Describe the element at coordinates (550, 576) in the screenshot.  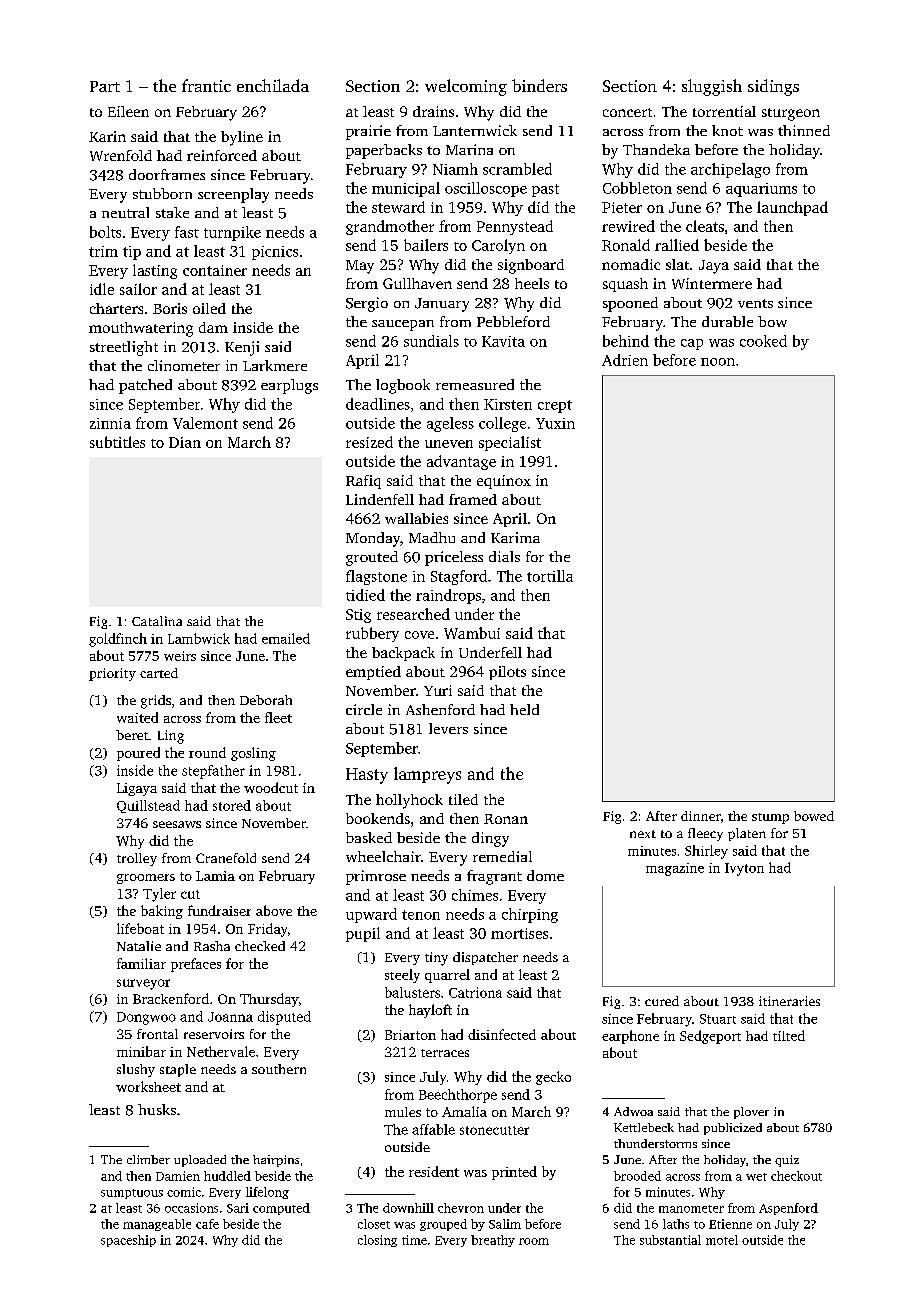
I see `tortilla` at that location.
